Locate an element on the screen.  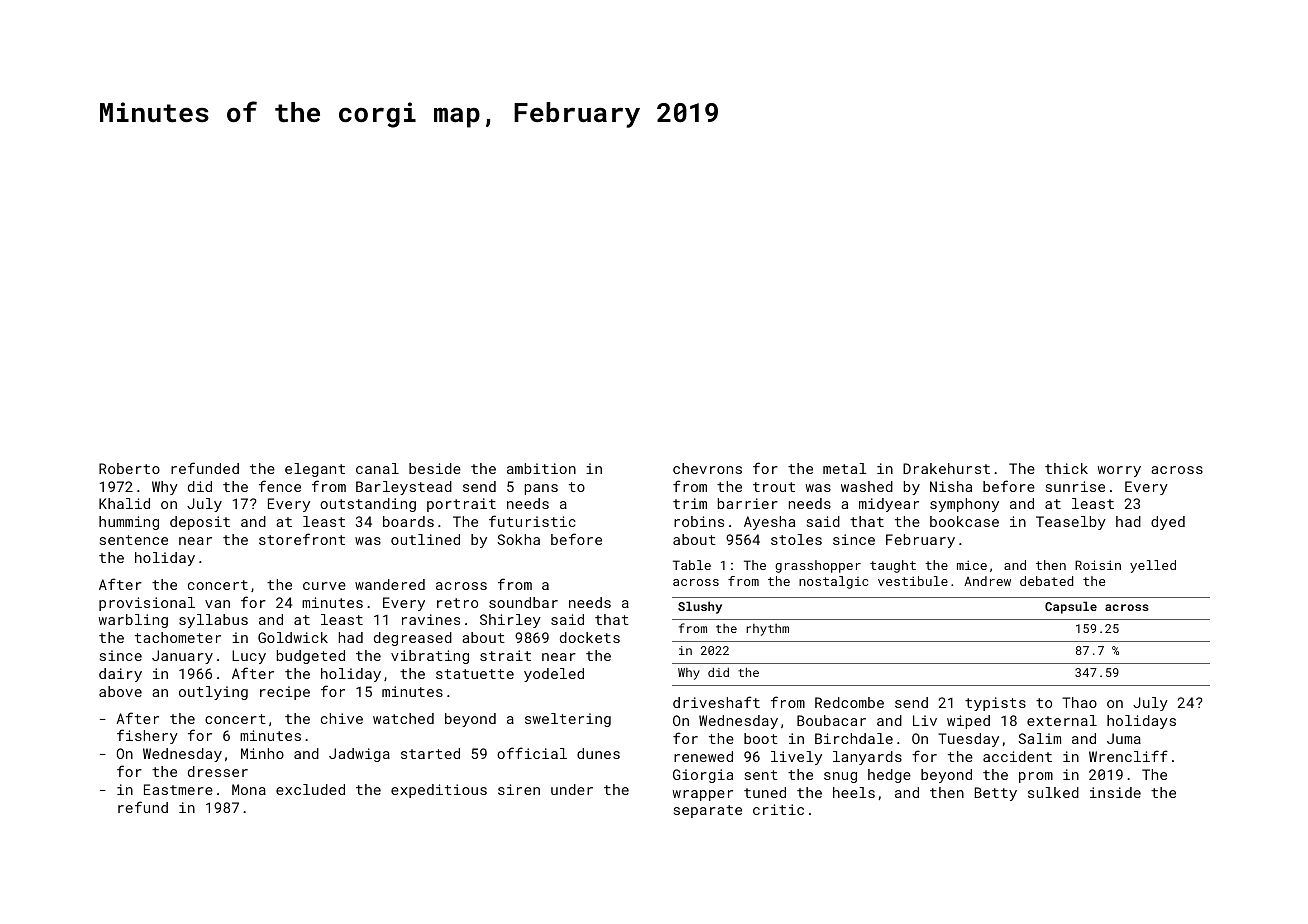
Roberto is located at coordinates (129, 468).
